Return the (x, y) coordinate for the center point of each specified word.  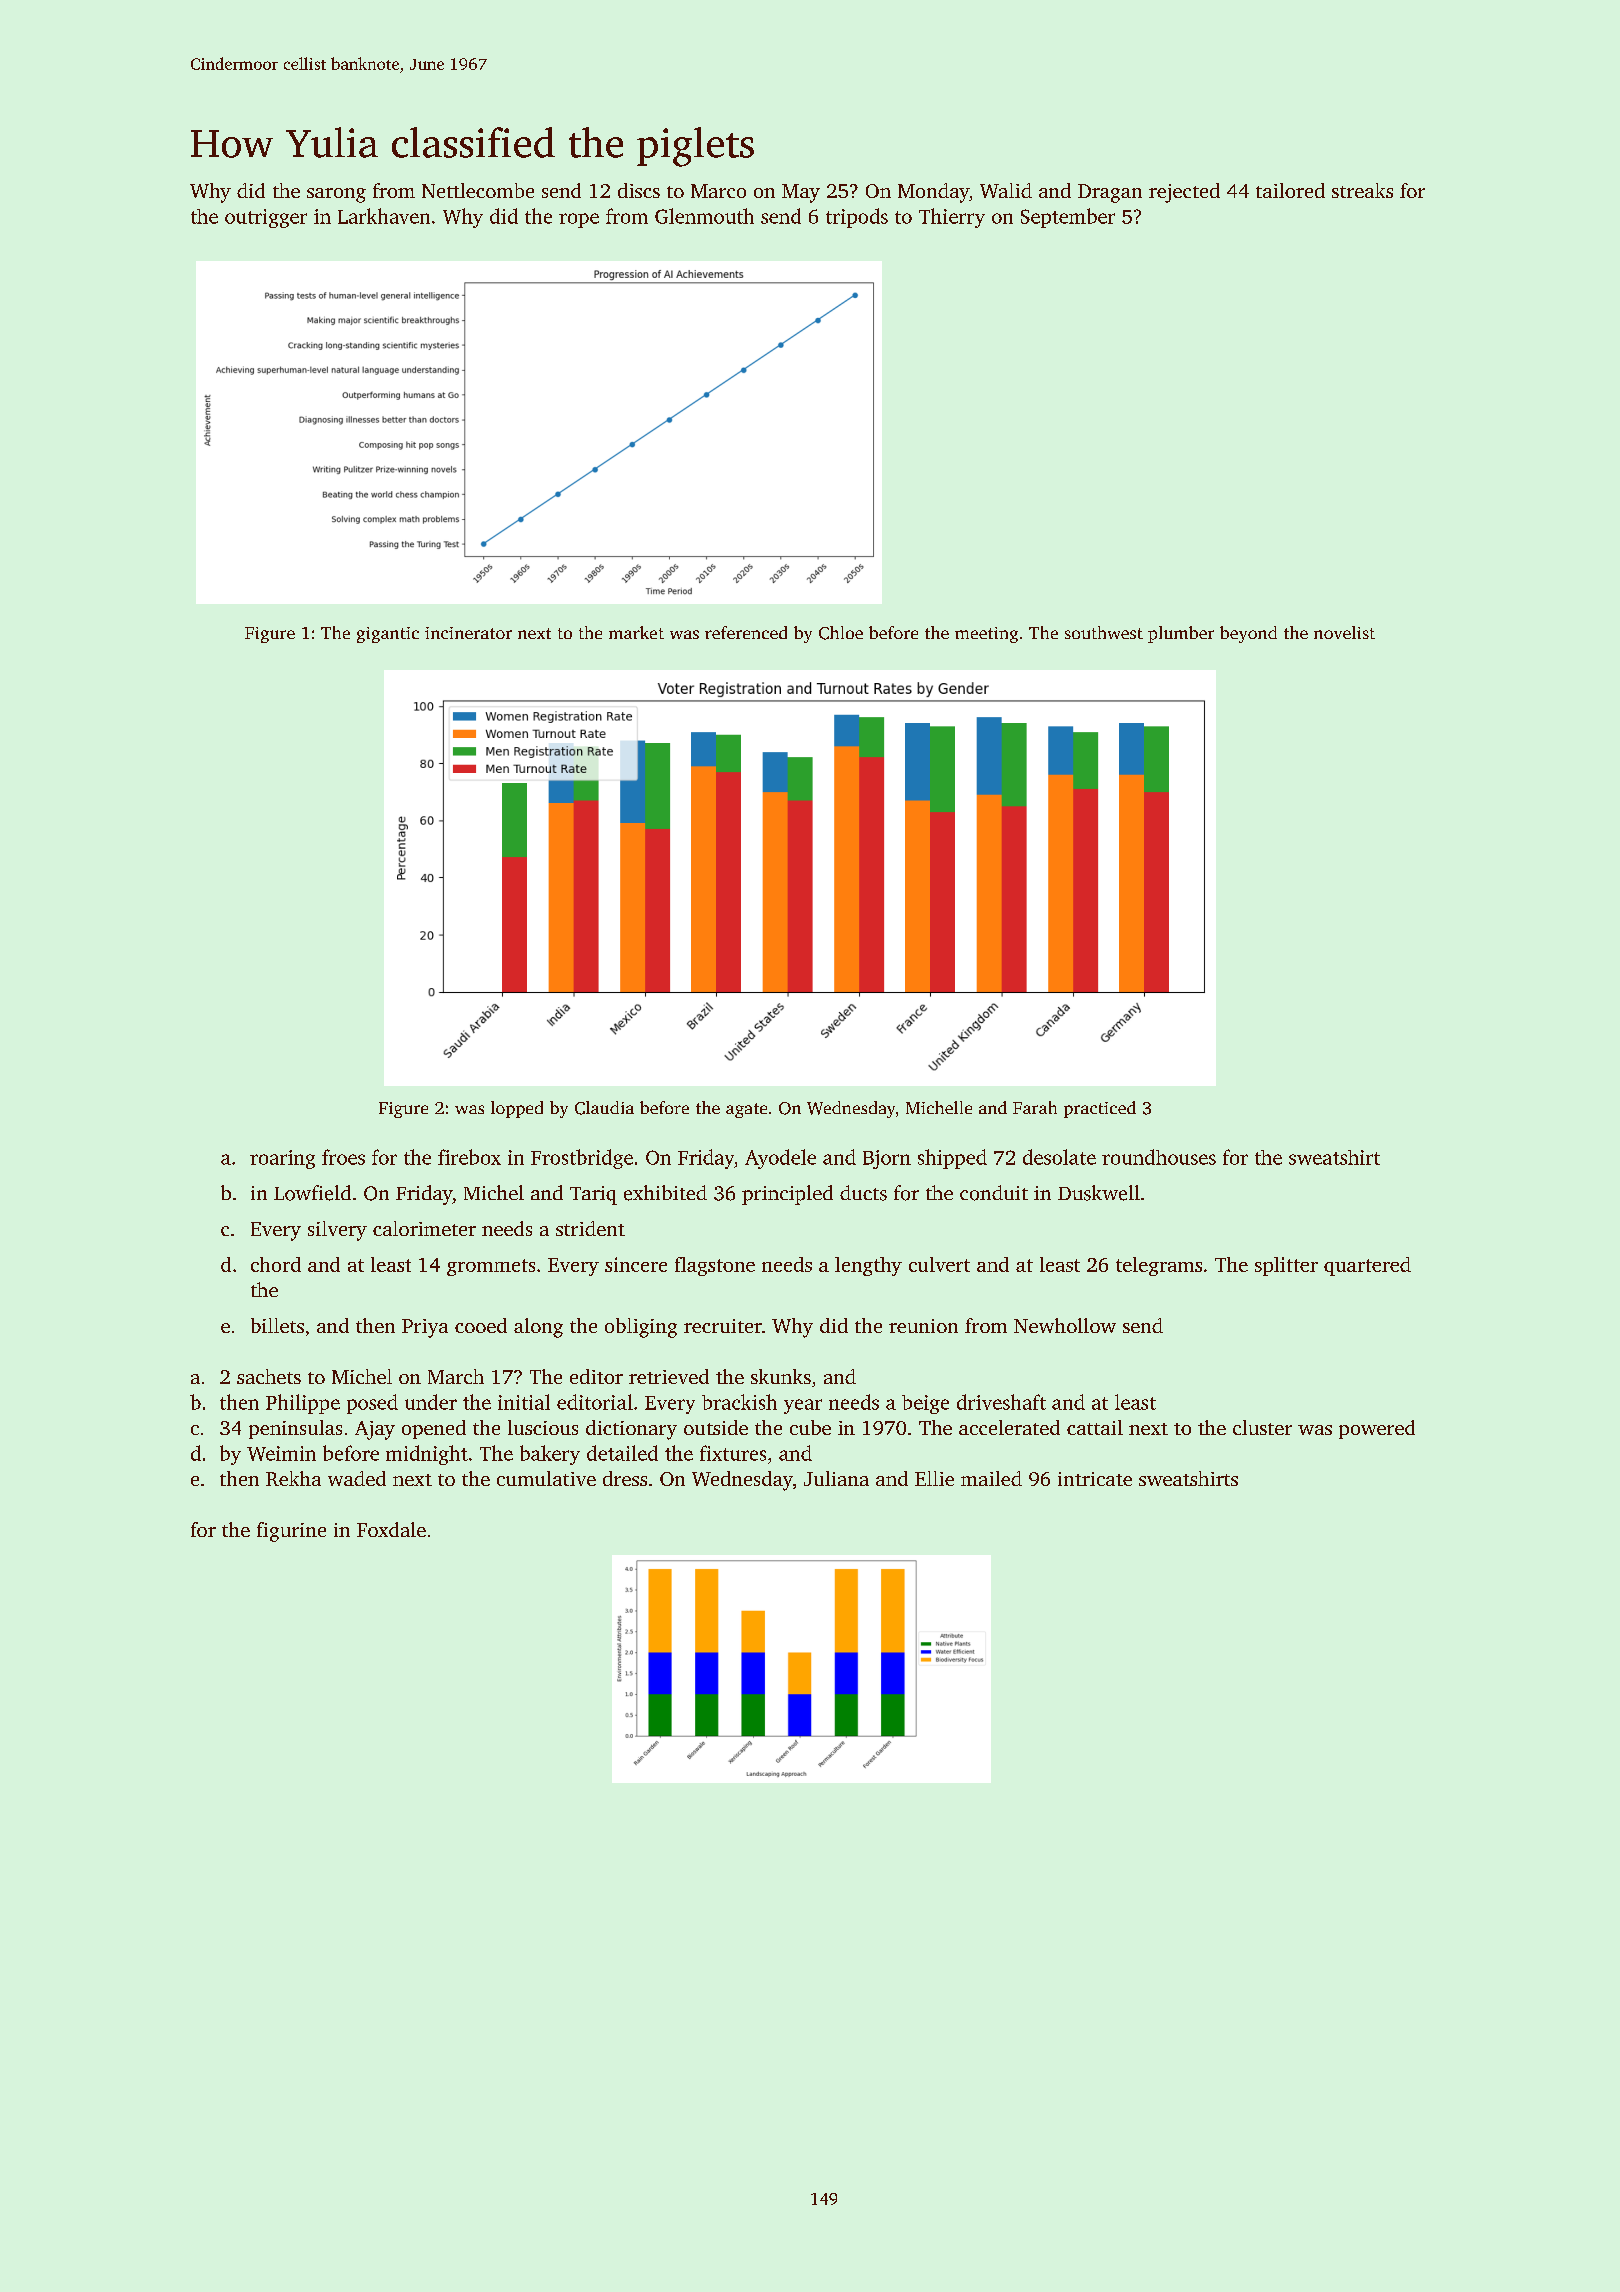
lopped (517, 1109)
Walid (1006, 190)
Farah (1035, 1107)
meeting (986, 635)
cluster (1262, 1427)
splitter (1286, 1266)
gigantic (388, 635)
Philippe (303, 1404)
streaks (1362, 190)
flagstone (715, 1266)
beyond (1248, 634)
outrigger (266, 218)
